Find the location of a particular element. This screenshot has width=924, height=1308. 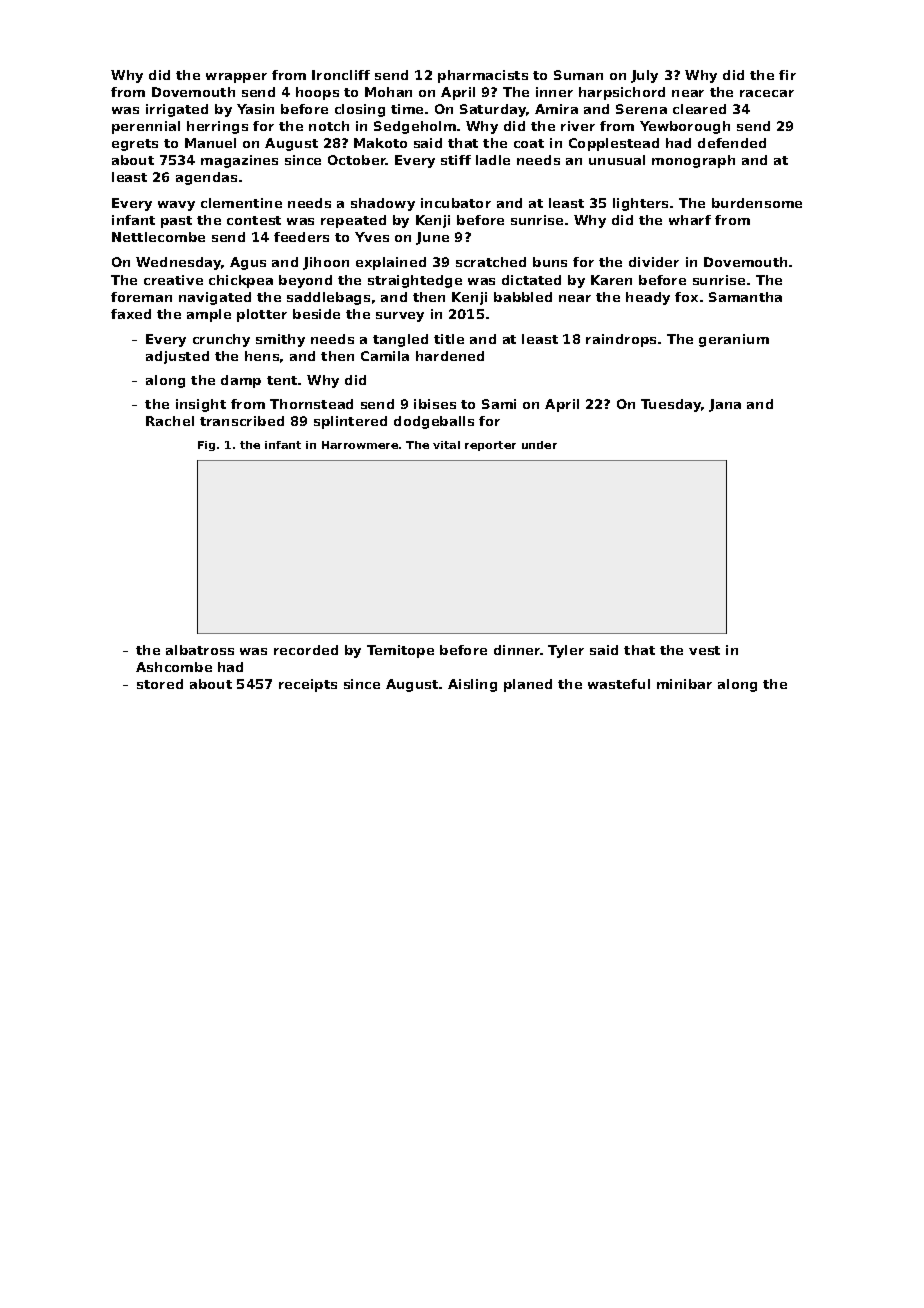

Nettlecombe is located at coordinates (158, 237).
